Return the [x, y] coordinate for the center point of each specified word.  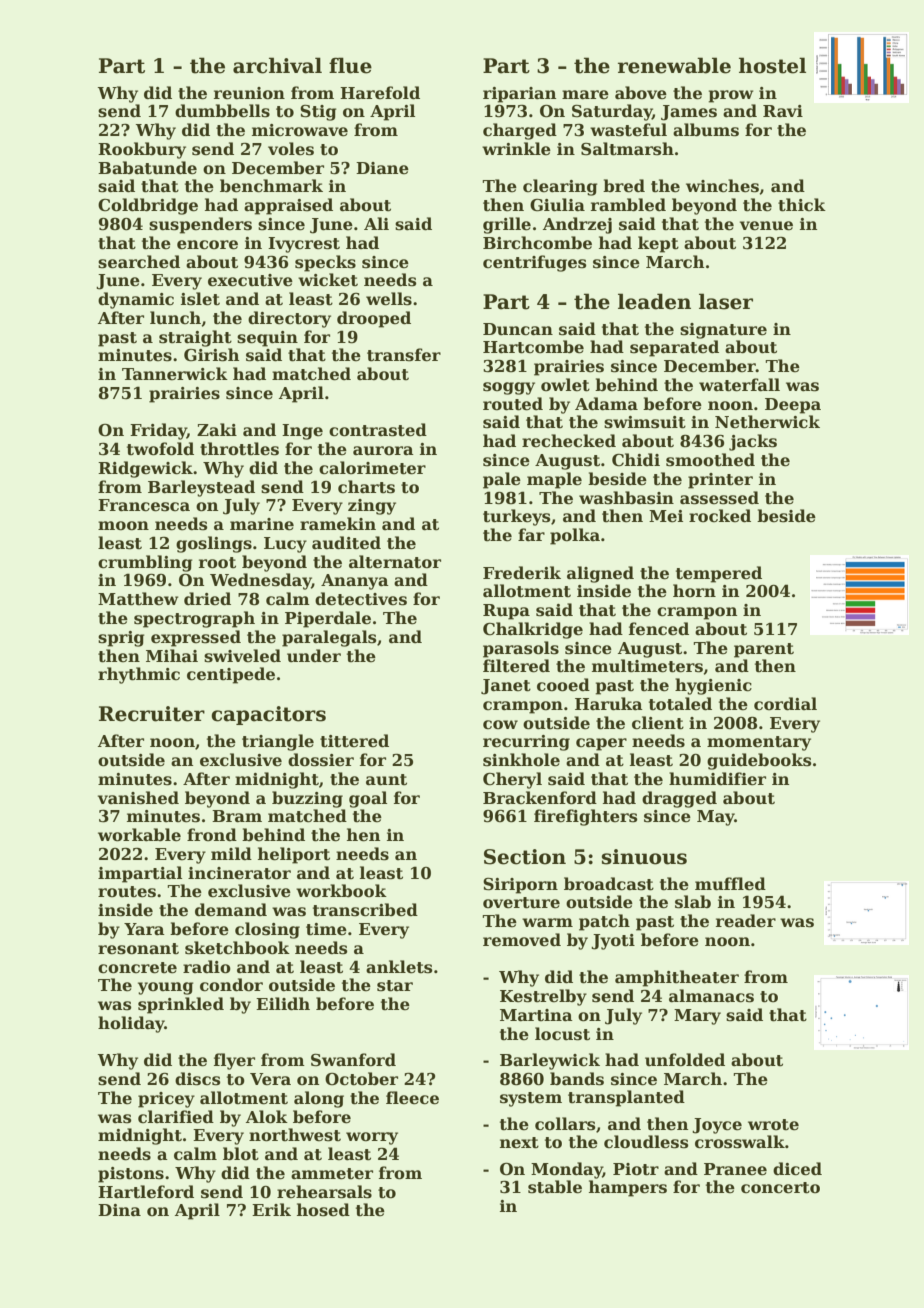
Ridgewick [145, 469]
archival [277, 65]
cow [500, 724]
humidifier [717, 779]
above [641, 93]
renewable [674, 65]
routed [513, 404]
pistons [131, 1175]
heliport [294, 855]
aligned [600, 574]
